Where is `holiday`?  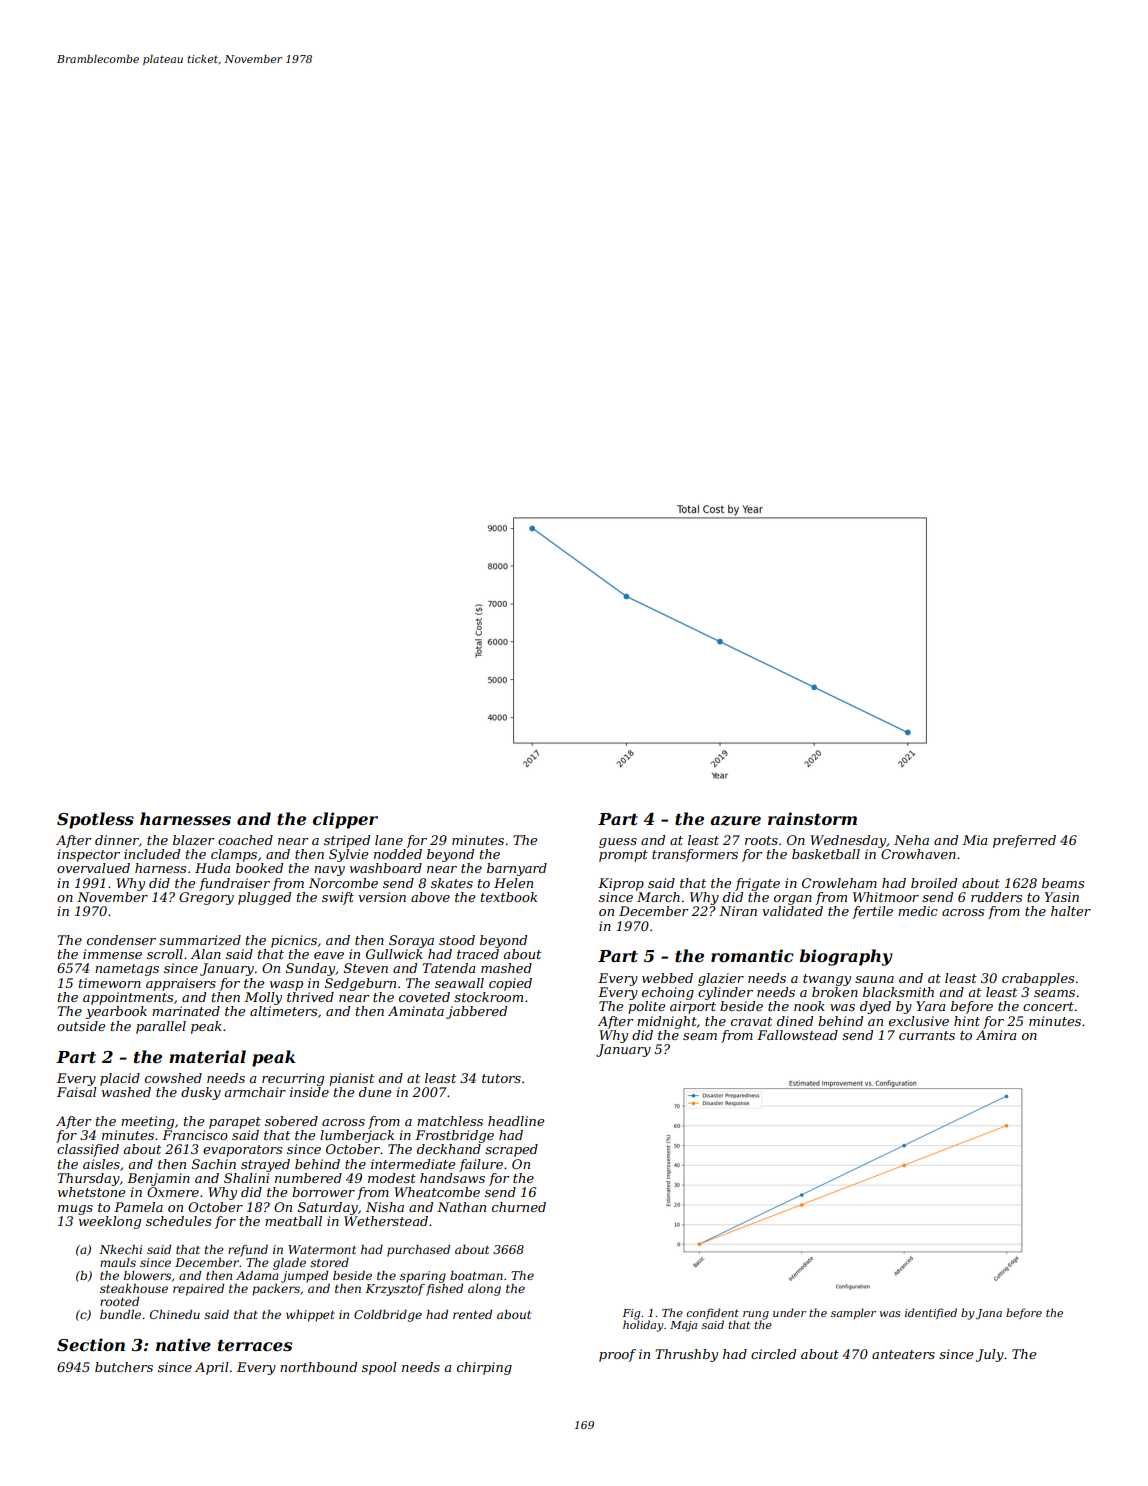
holiday is located at coordinates (643, 1326).
